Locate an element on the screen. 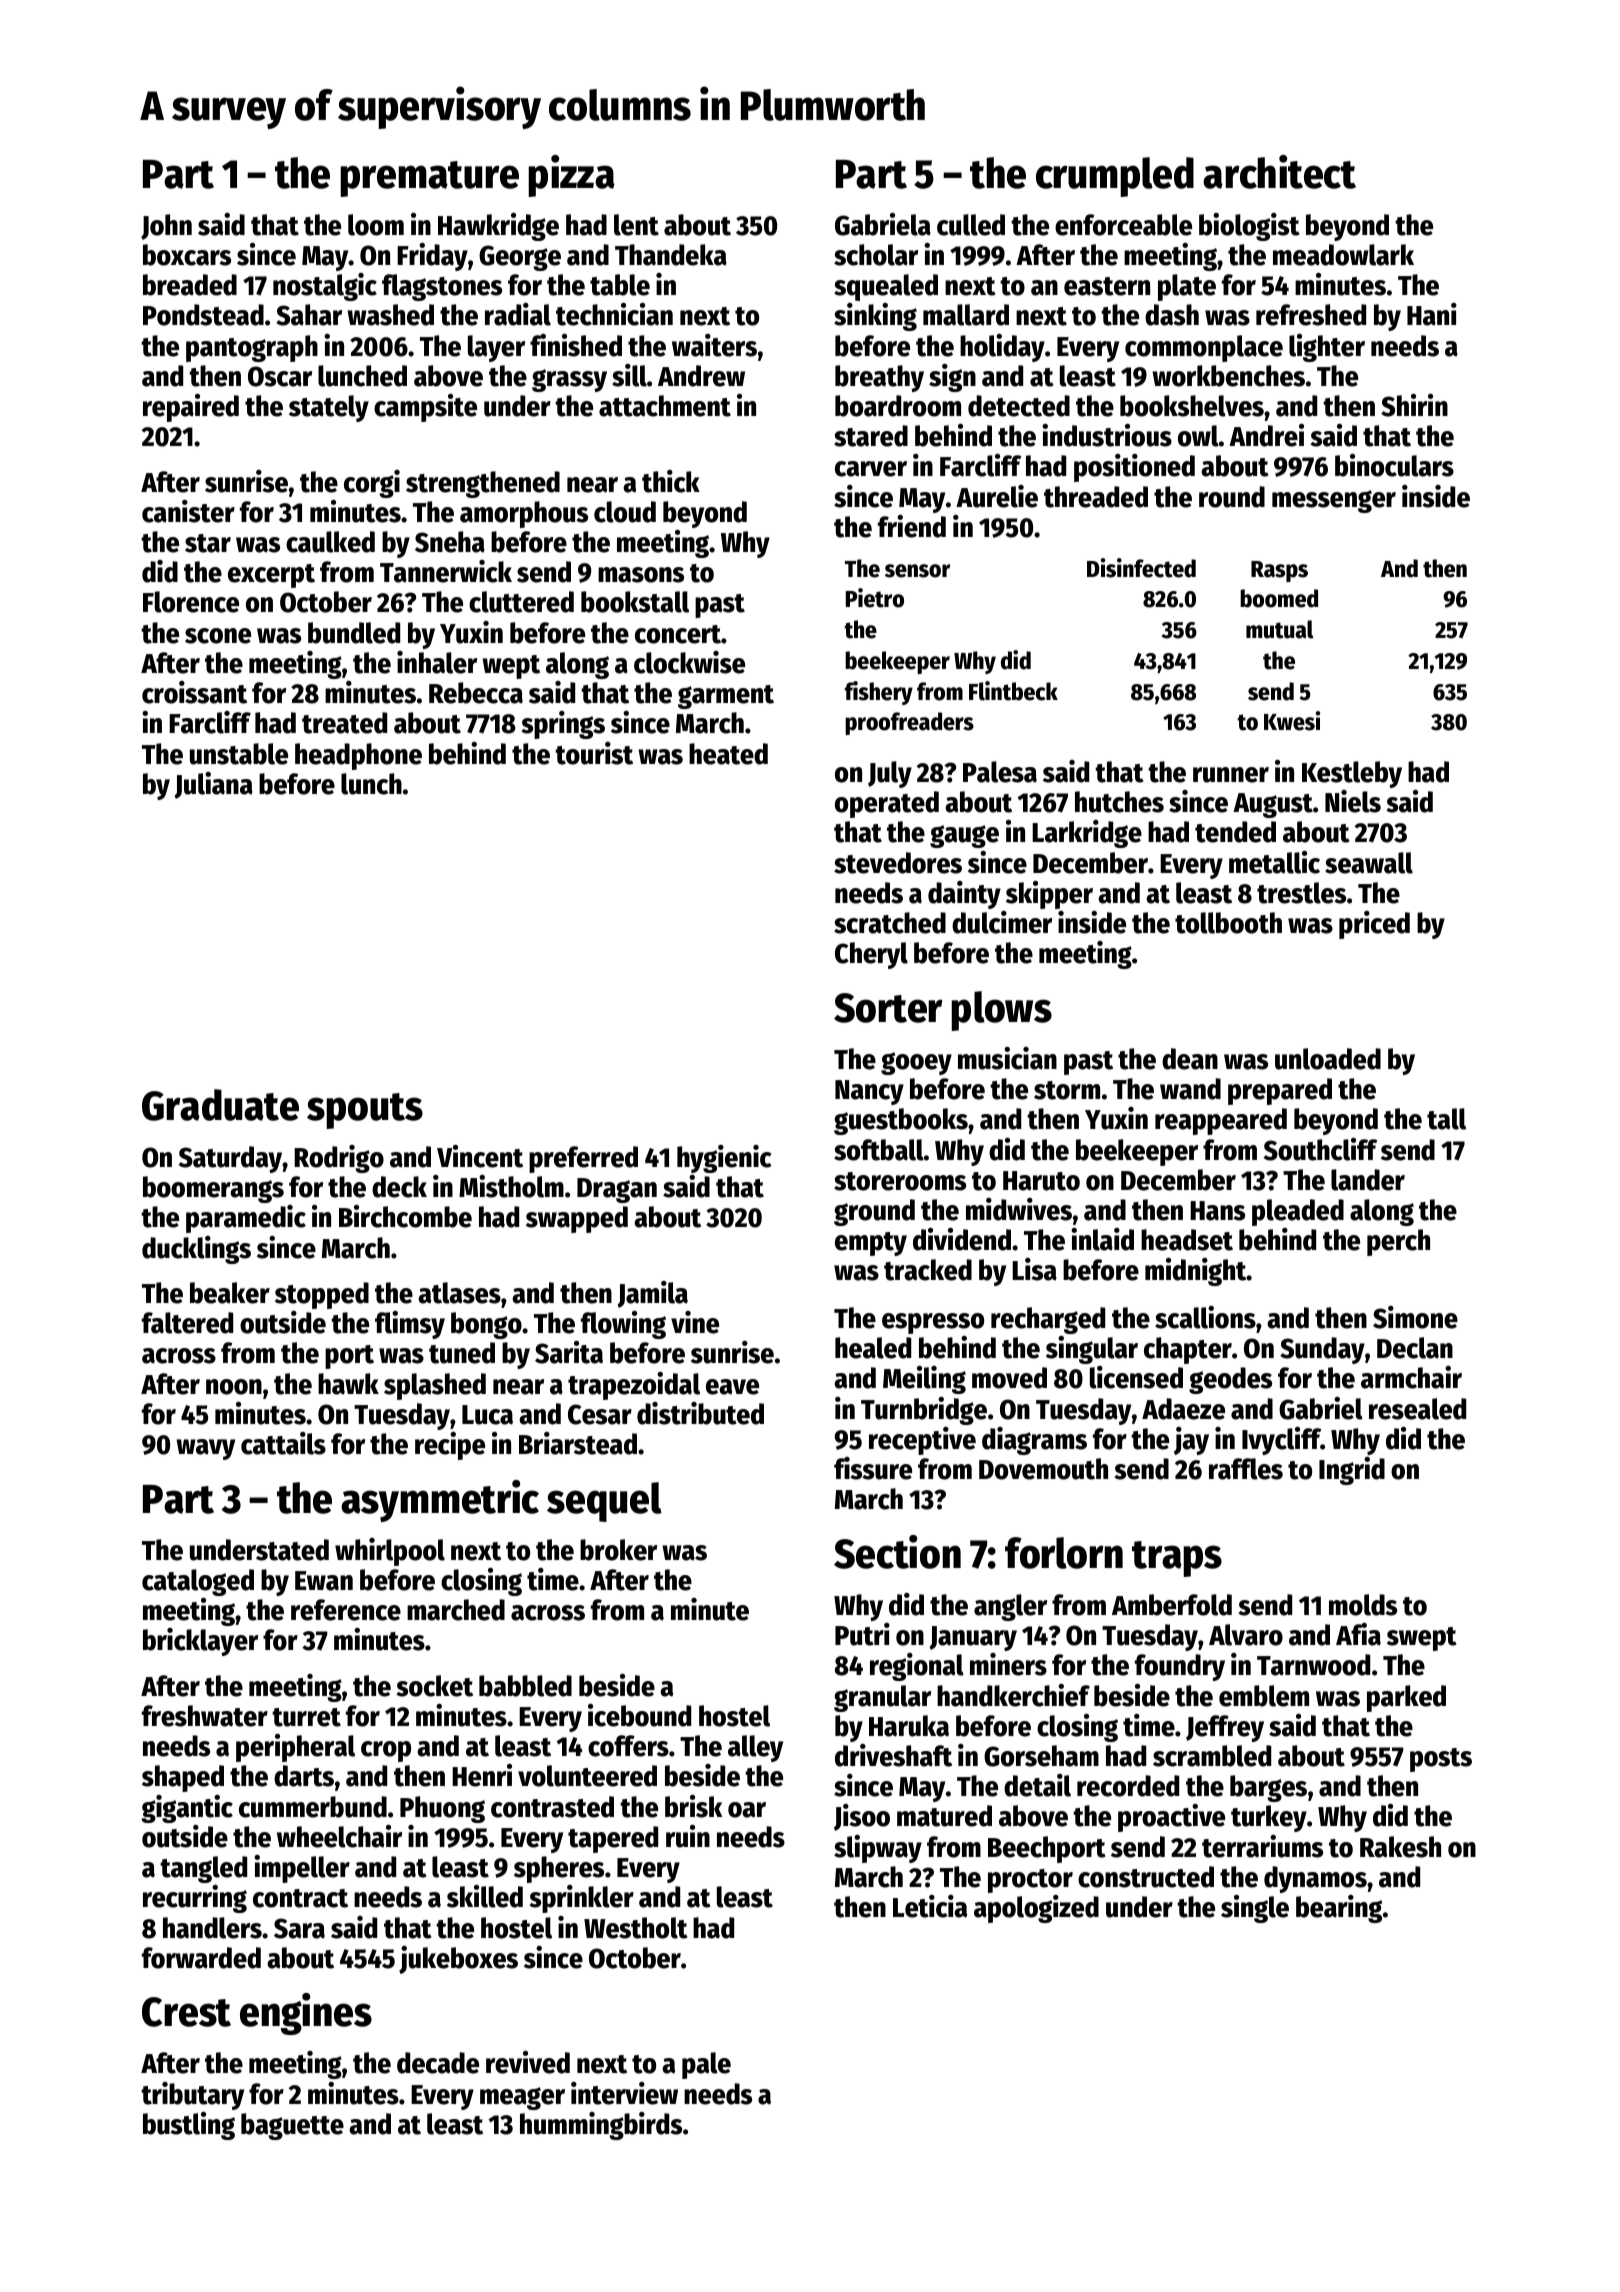 Image resolution: width=1620 pixels, height=2292 pixels. headphone is located at coordinates (358, 756).
